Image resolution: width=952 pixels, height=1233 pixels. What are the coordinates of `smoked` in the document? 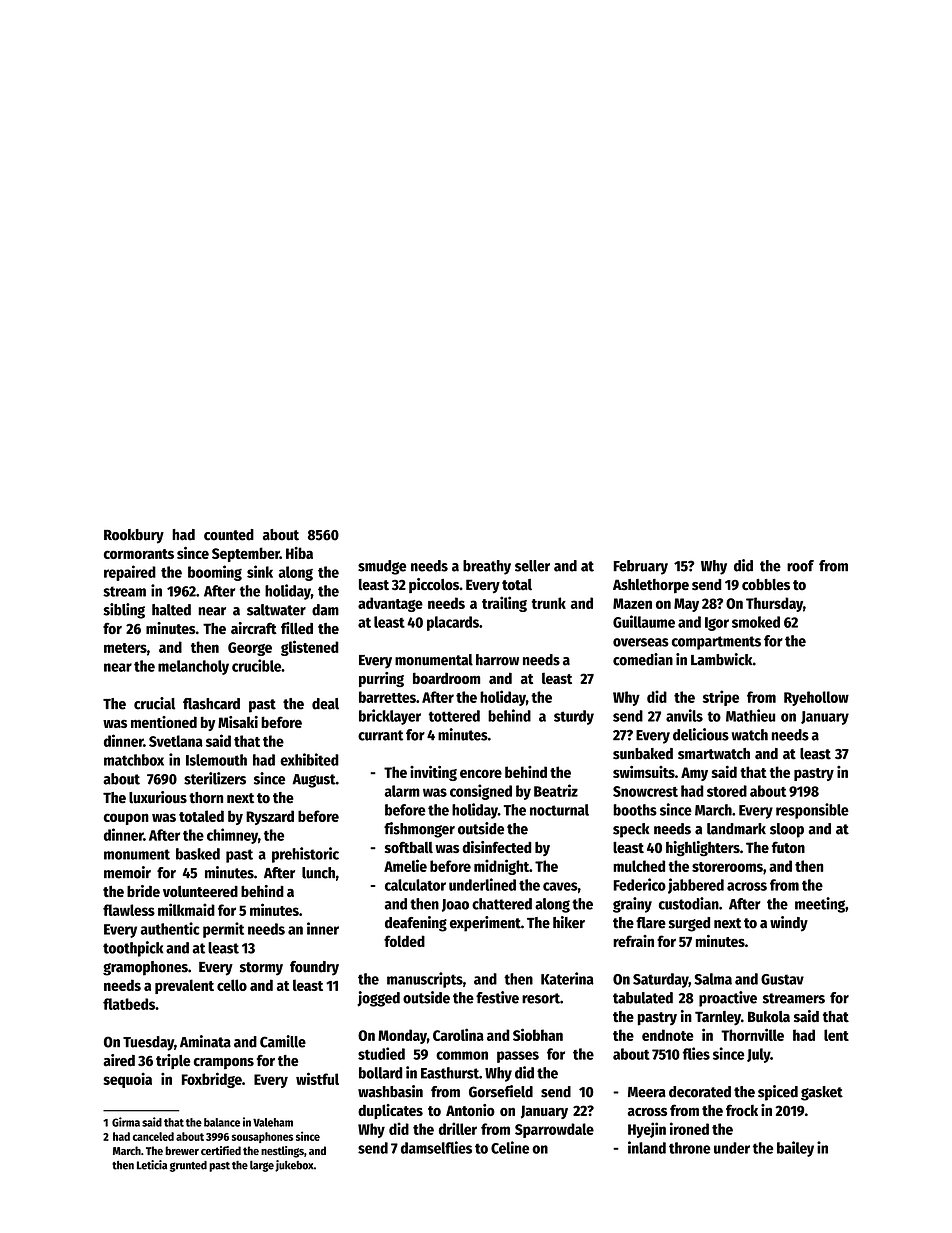 It's located at (756, 622).
